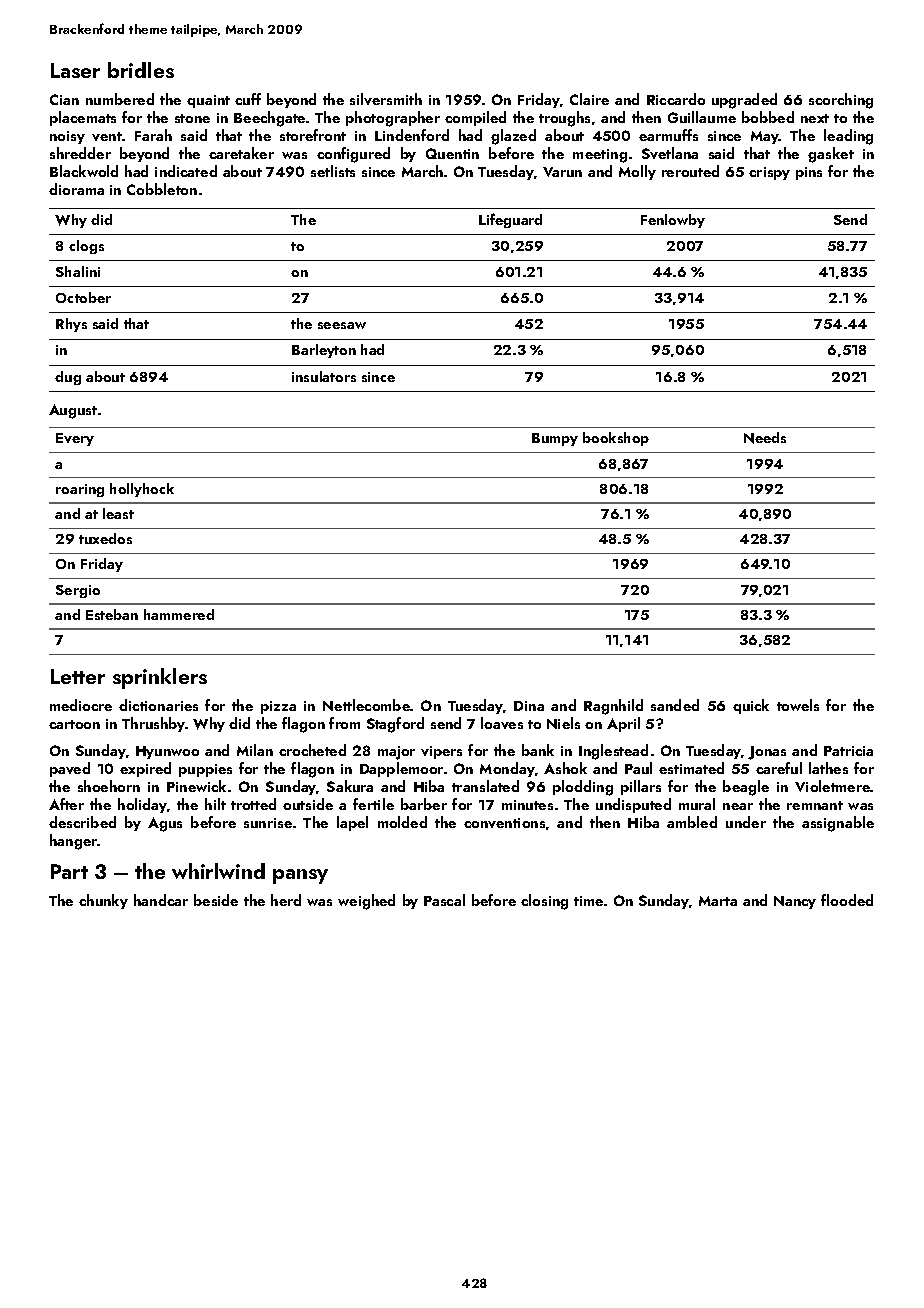  What do you see at coordinates (141, 70) in the screenshot?
I see `bridles` at bounding box center [141, 70].
